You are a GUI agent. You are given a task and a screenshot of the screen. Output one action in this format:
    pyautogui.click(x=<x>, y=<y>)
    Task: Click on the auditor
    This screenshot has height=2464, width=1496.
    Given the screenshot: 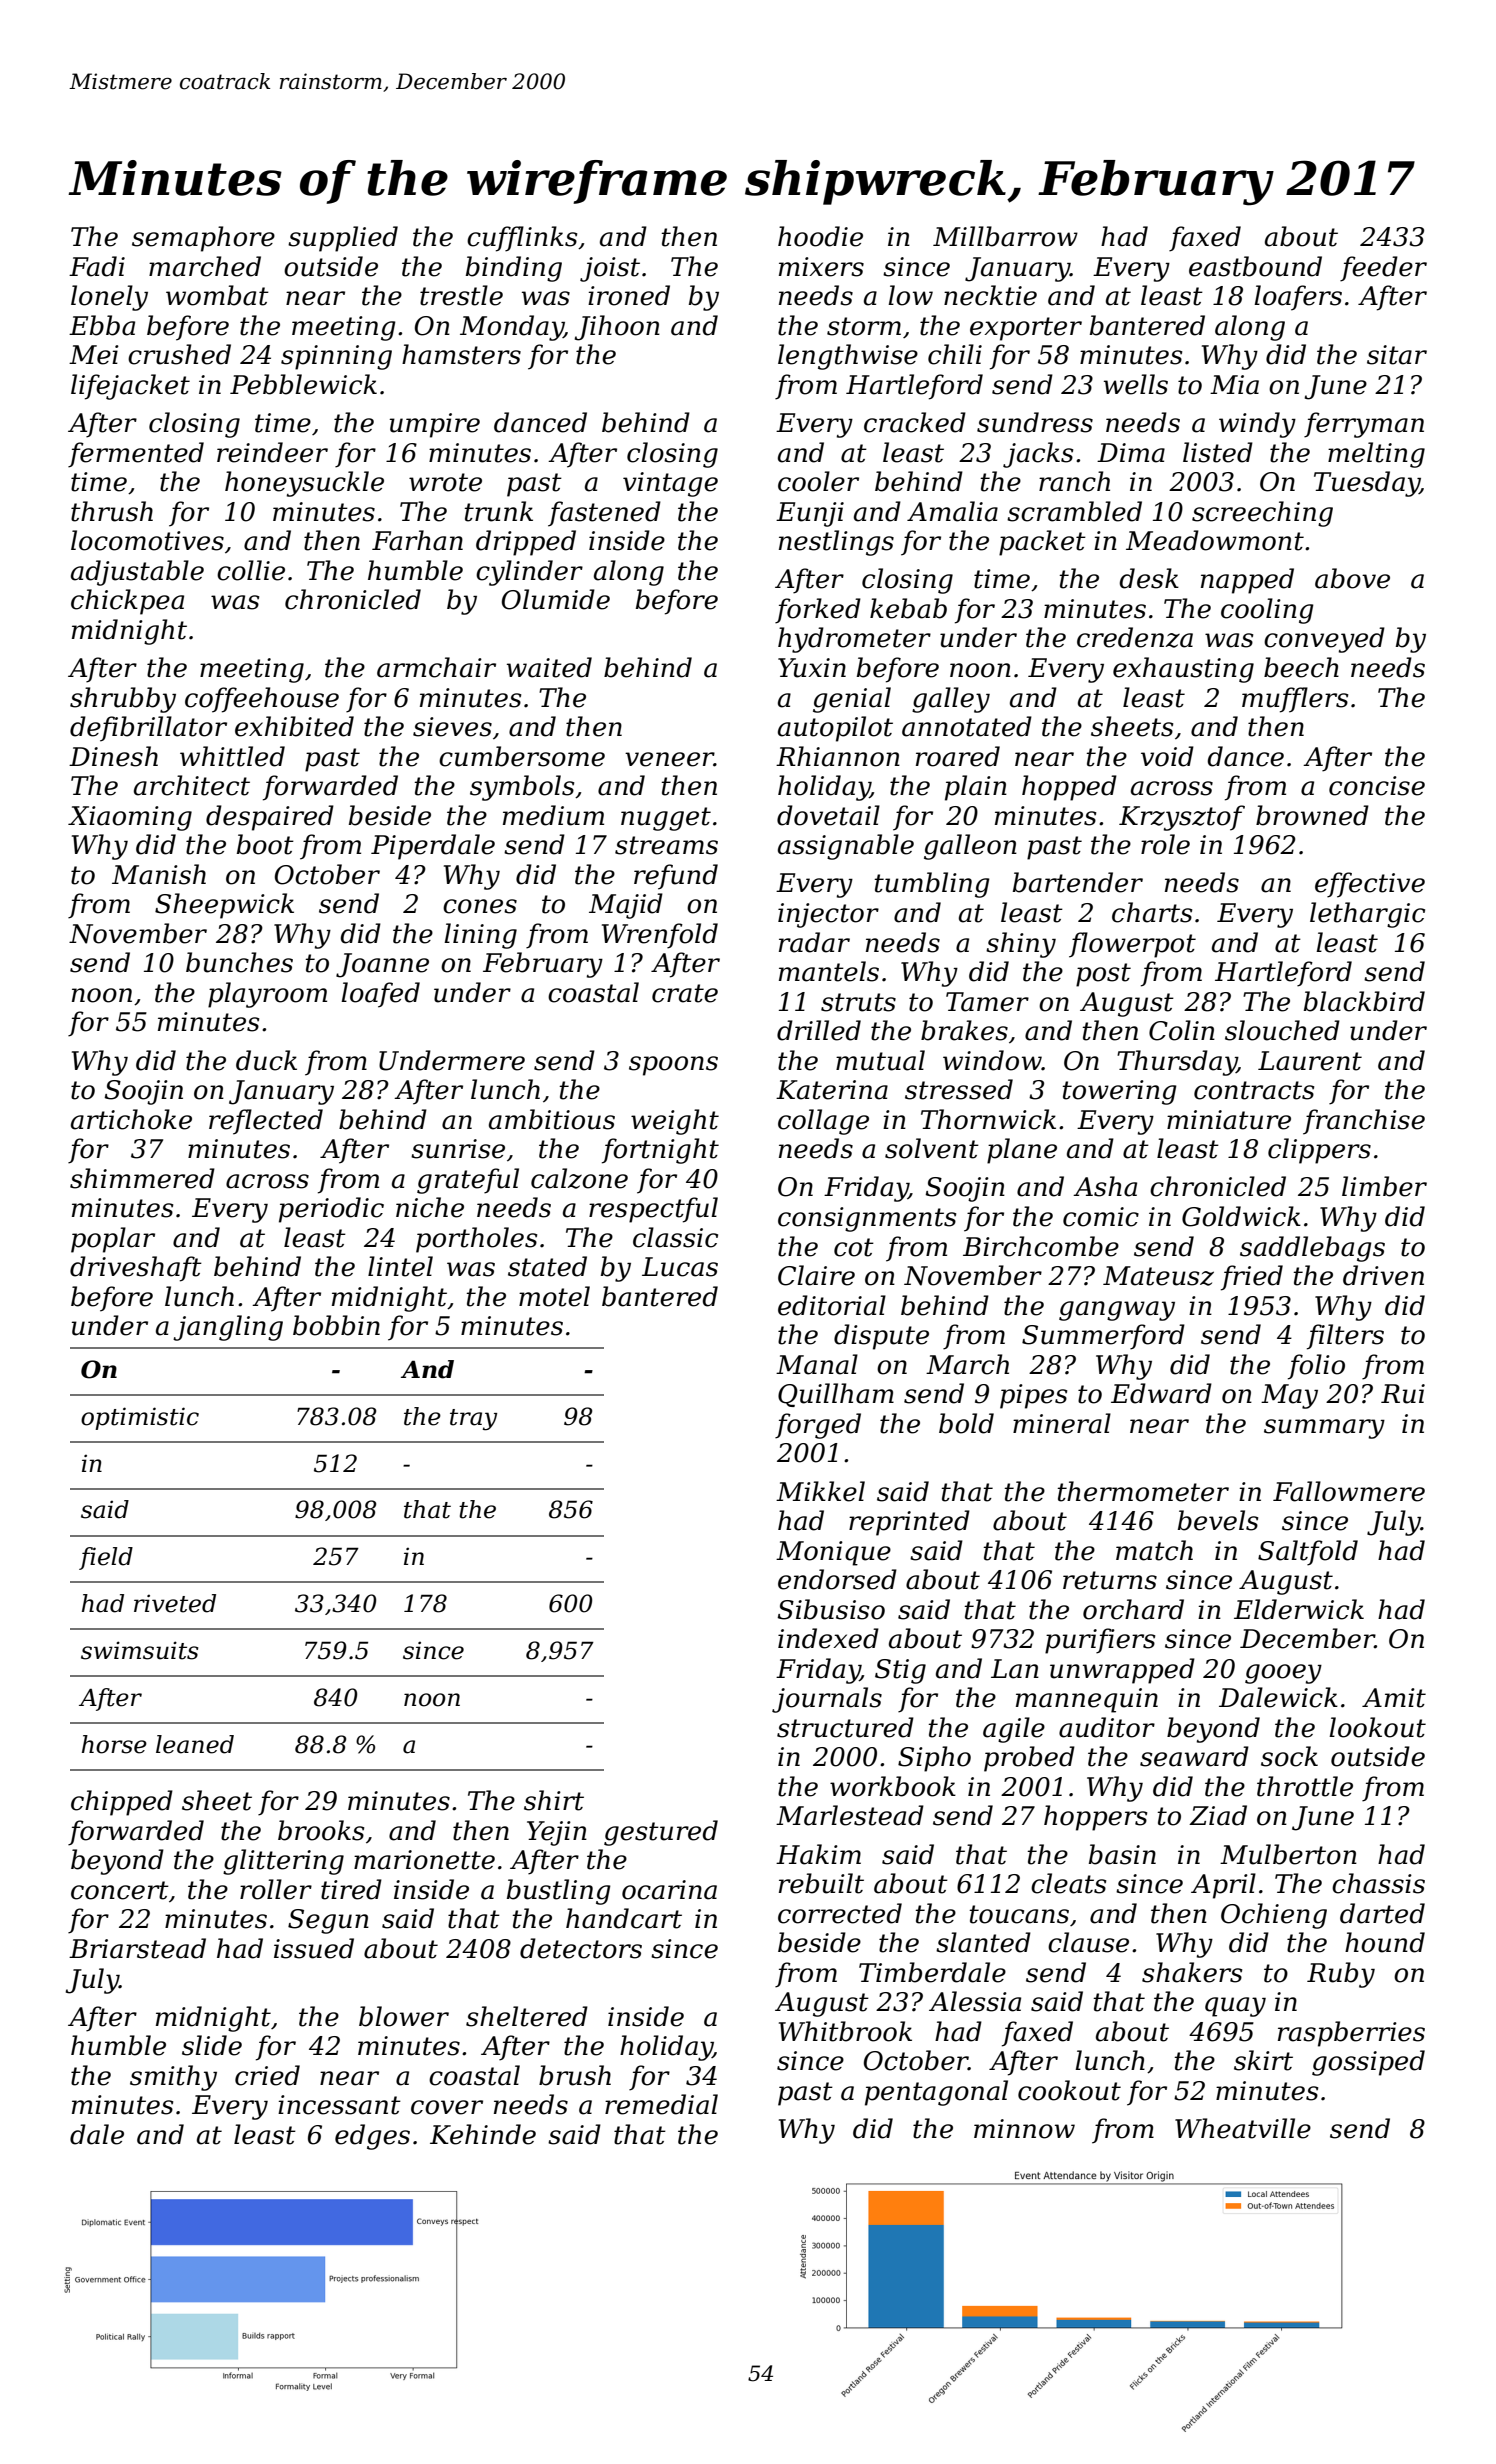 What is the action you would take?
    pyautogui.click(x=1107, y=1727)
